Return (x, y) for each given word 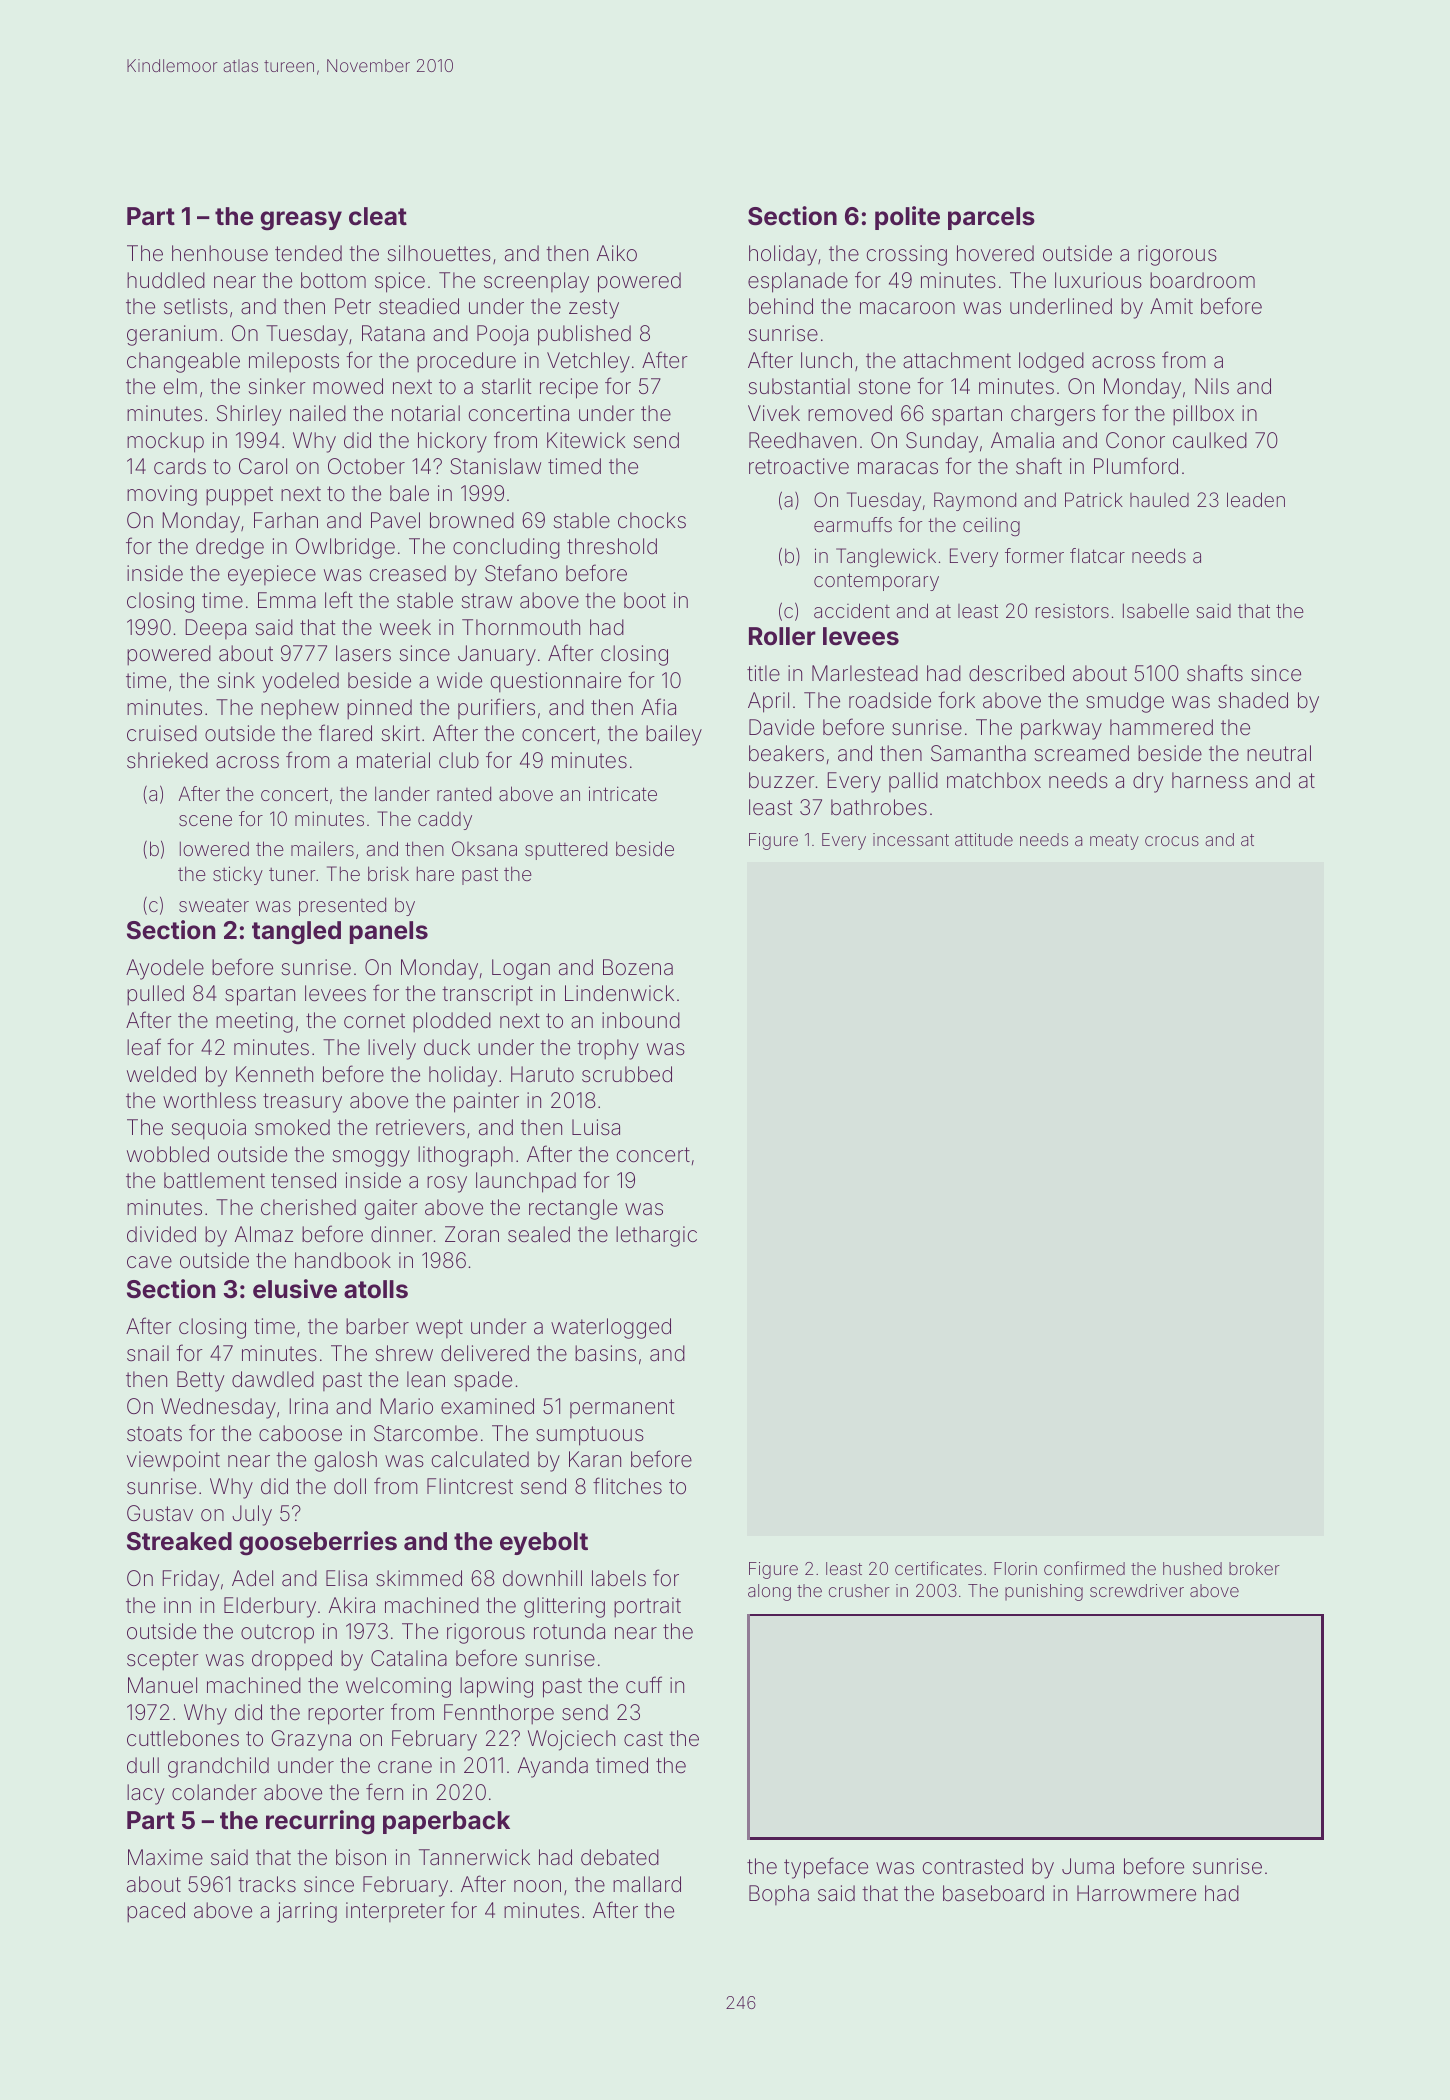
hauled (1159, 500)
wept (439, 1328)
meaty (1114, 842)
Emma (287, 600)
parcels (991, 218)
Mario (407, 1406)
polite (907, 218)
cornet (374, 1020)
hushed (1192, 1568)
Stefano (521, 573)
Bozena (638, 967)
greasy (301, 221)
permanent (622, 1408)
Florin (1015, 1568)
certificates (938, 1568)
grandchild (218, 1767)
